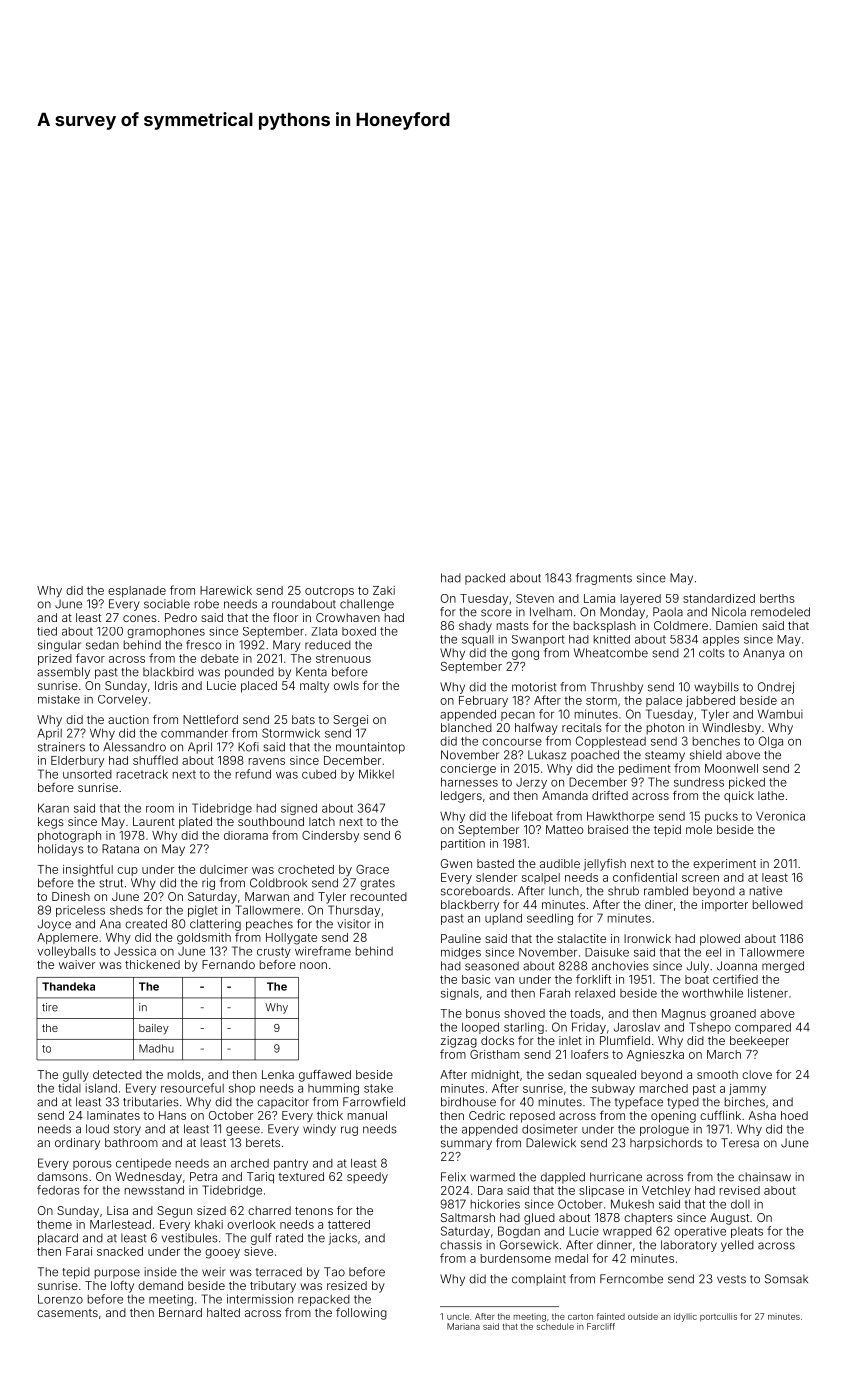 The height and width of the image is (1400, 849). I want to click on boxed, so click(359, 631).
